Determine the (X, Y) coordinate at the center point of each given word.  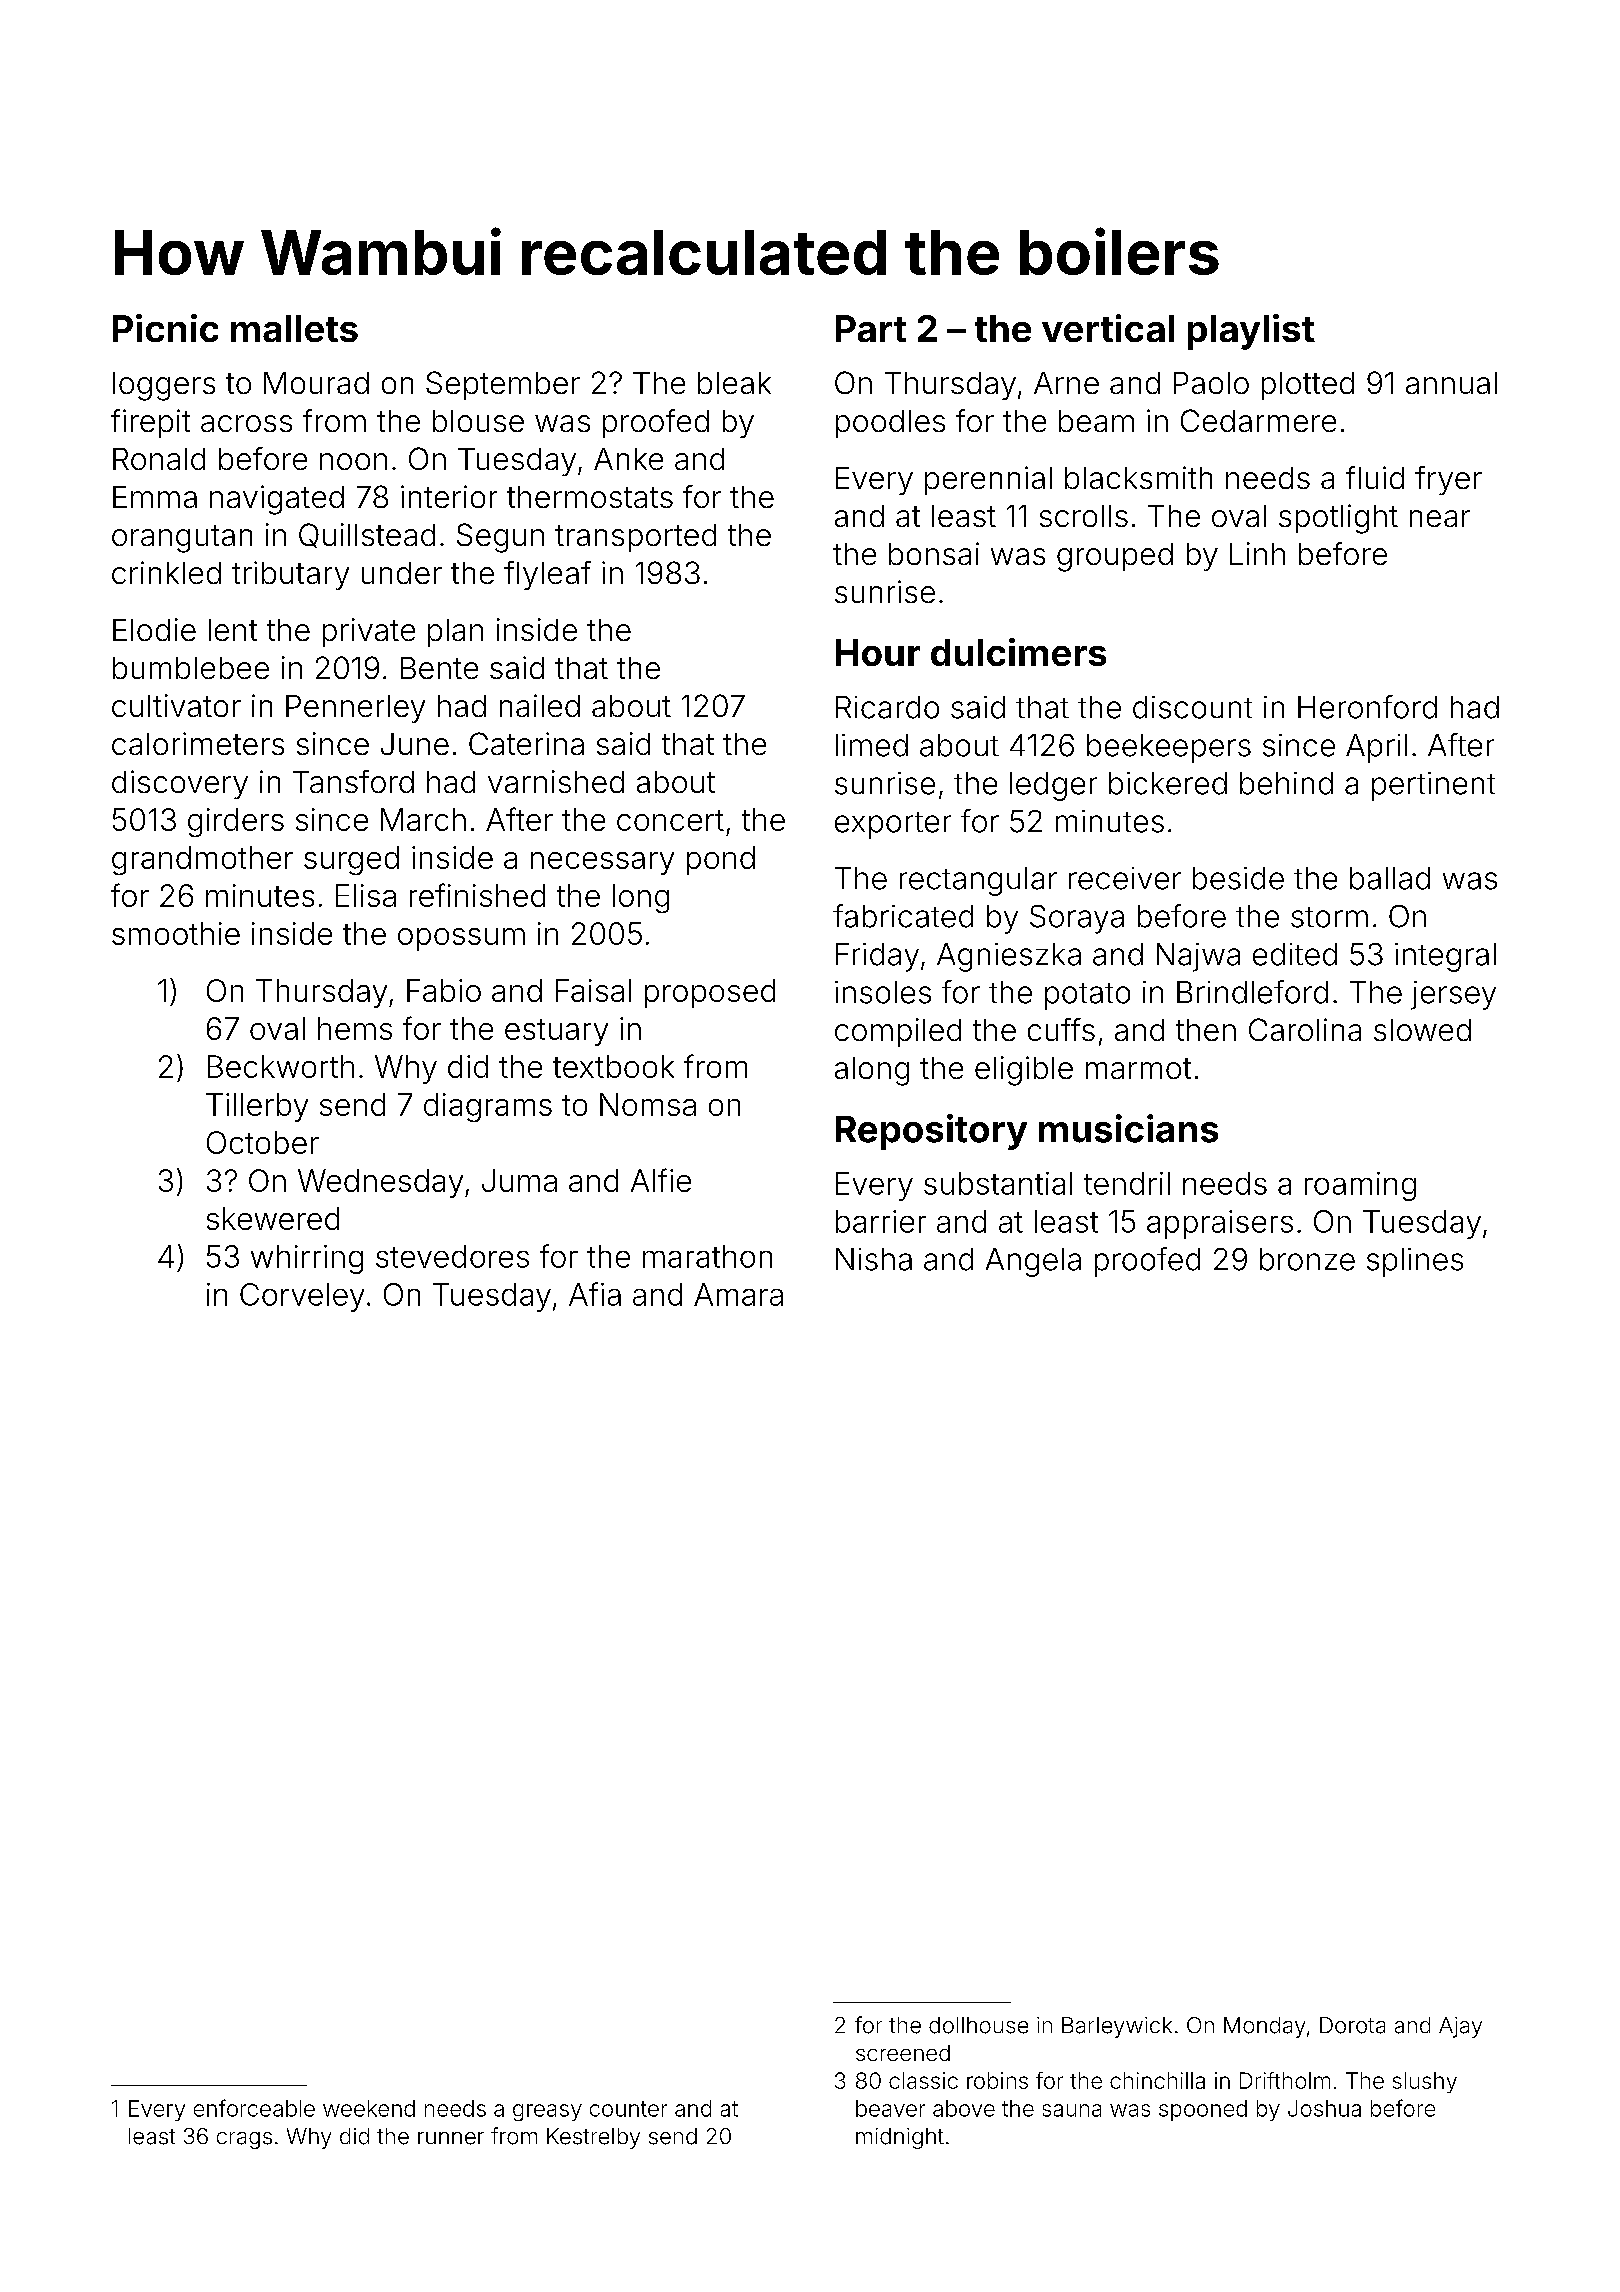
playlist (1251, 332)
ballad (1390, 878)
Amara (738, 1294)
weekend (369, 2108)
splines (1415, 1262)
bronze (1307, 1259)
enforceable (254, 2108)
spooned (1203, 2110)
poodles (890, 424)
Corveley (302, 1297)
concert (670, 820)
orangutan (182, 539)
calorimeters (198, 743)
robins (997, 2080)
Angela (1033, 1262)
